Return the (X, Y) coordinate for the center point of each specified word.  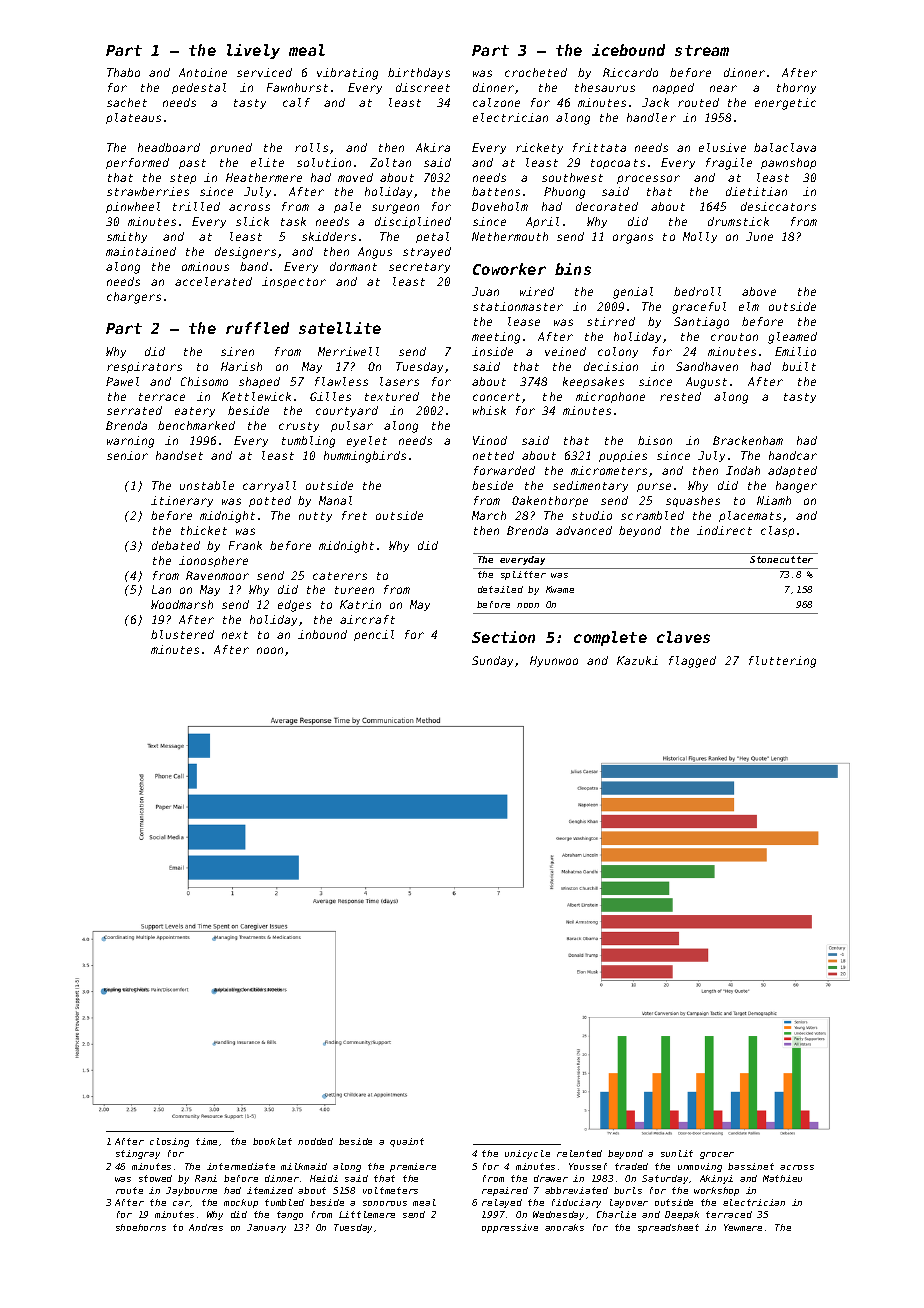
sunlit (677, 1153)
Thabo (123, 72)
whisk (489, 410)
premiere (413, 1167)
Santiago (701, 323)
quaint (407, 1142)
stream (702, 50)
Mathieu (782, 1178)
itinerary (182, 501)
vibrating (347, 74)
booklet (272, 1141)
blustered (182, 634)
